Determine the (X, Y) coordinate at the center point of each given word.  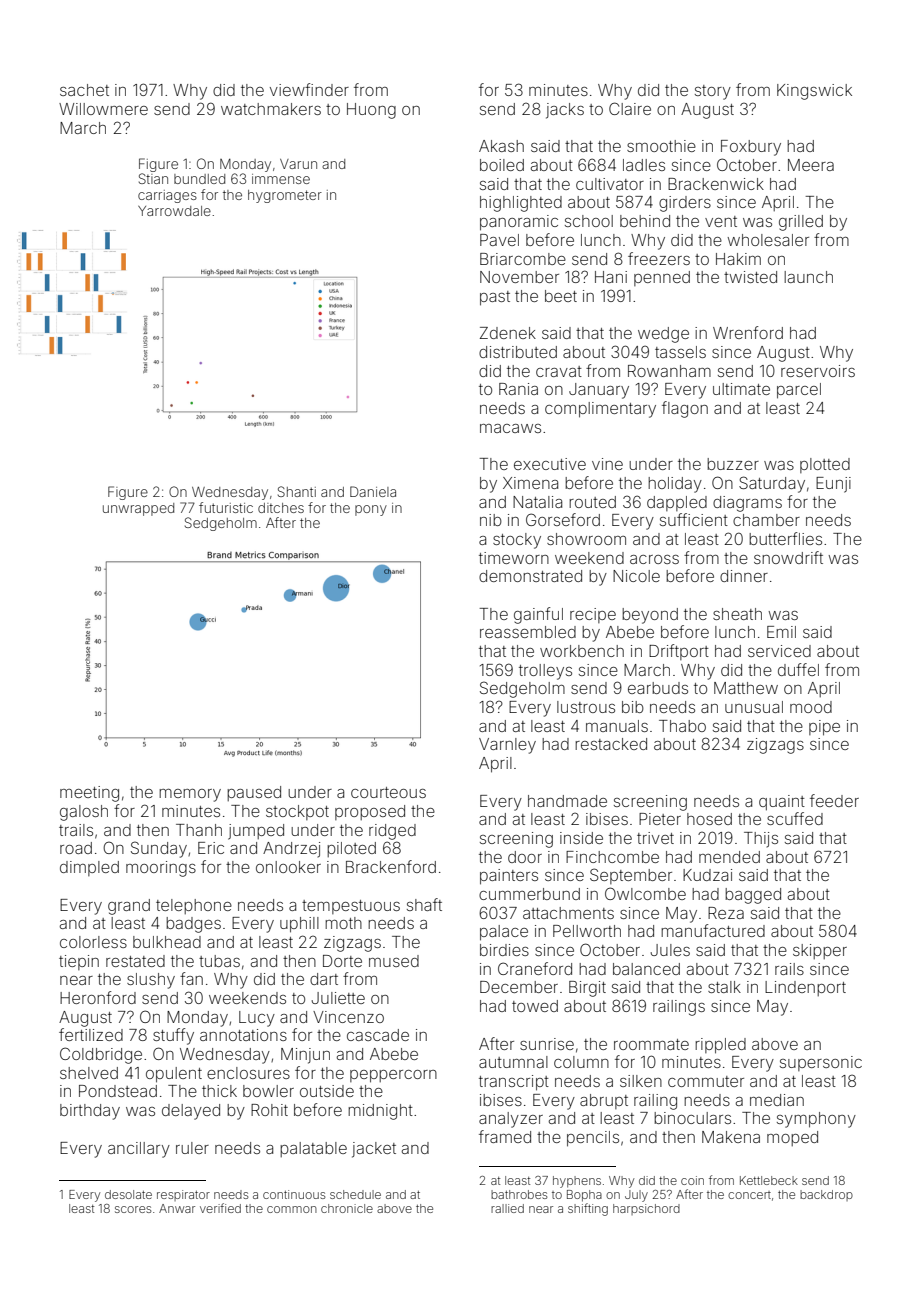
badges (193, 925)
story (713, 92)
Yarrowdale (174, 211)
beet (561, 296)
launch (808, 277)
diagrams (747, 504)
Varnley (507, 746)
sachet (84, 90)
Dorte (342, 961)
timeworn (514, 558)
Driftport (679, 652)
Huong (371, 111)
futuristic (226, 507)
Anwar (177, 1208)
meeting (89, 794)
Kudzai (707, 875)
